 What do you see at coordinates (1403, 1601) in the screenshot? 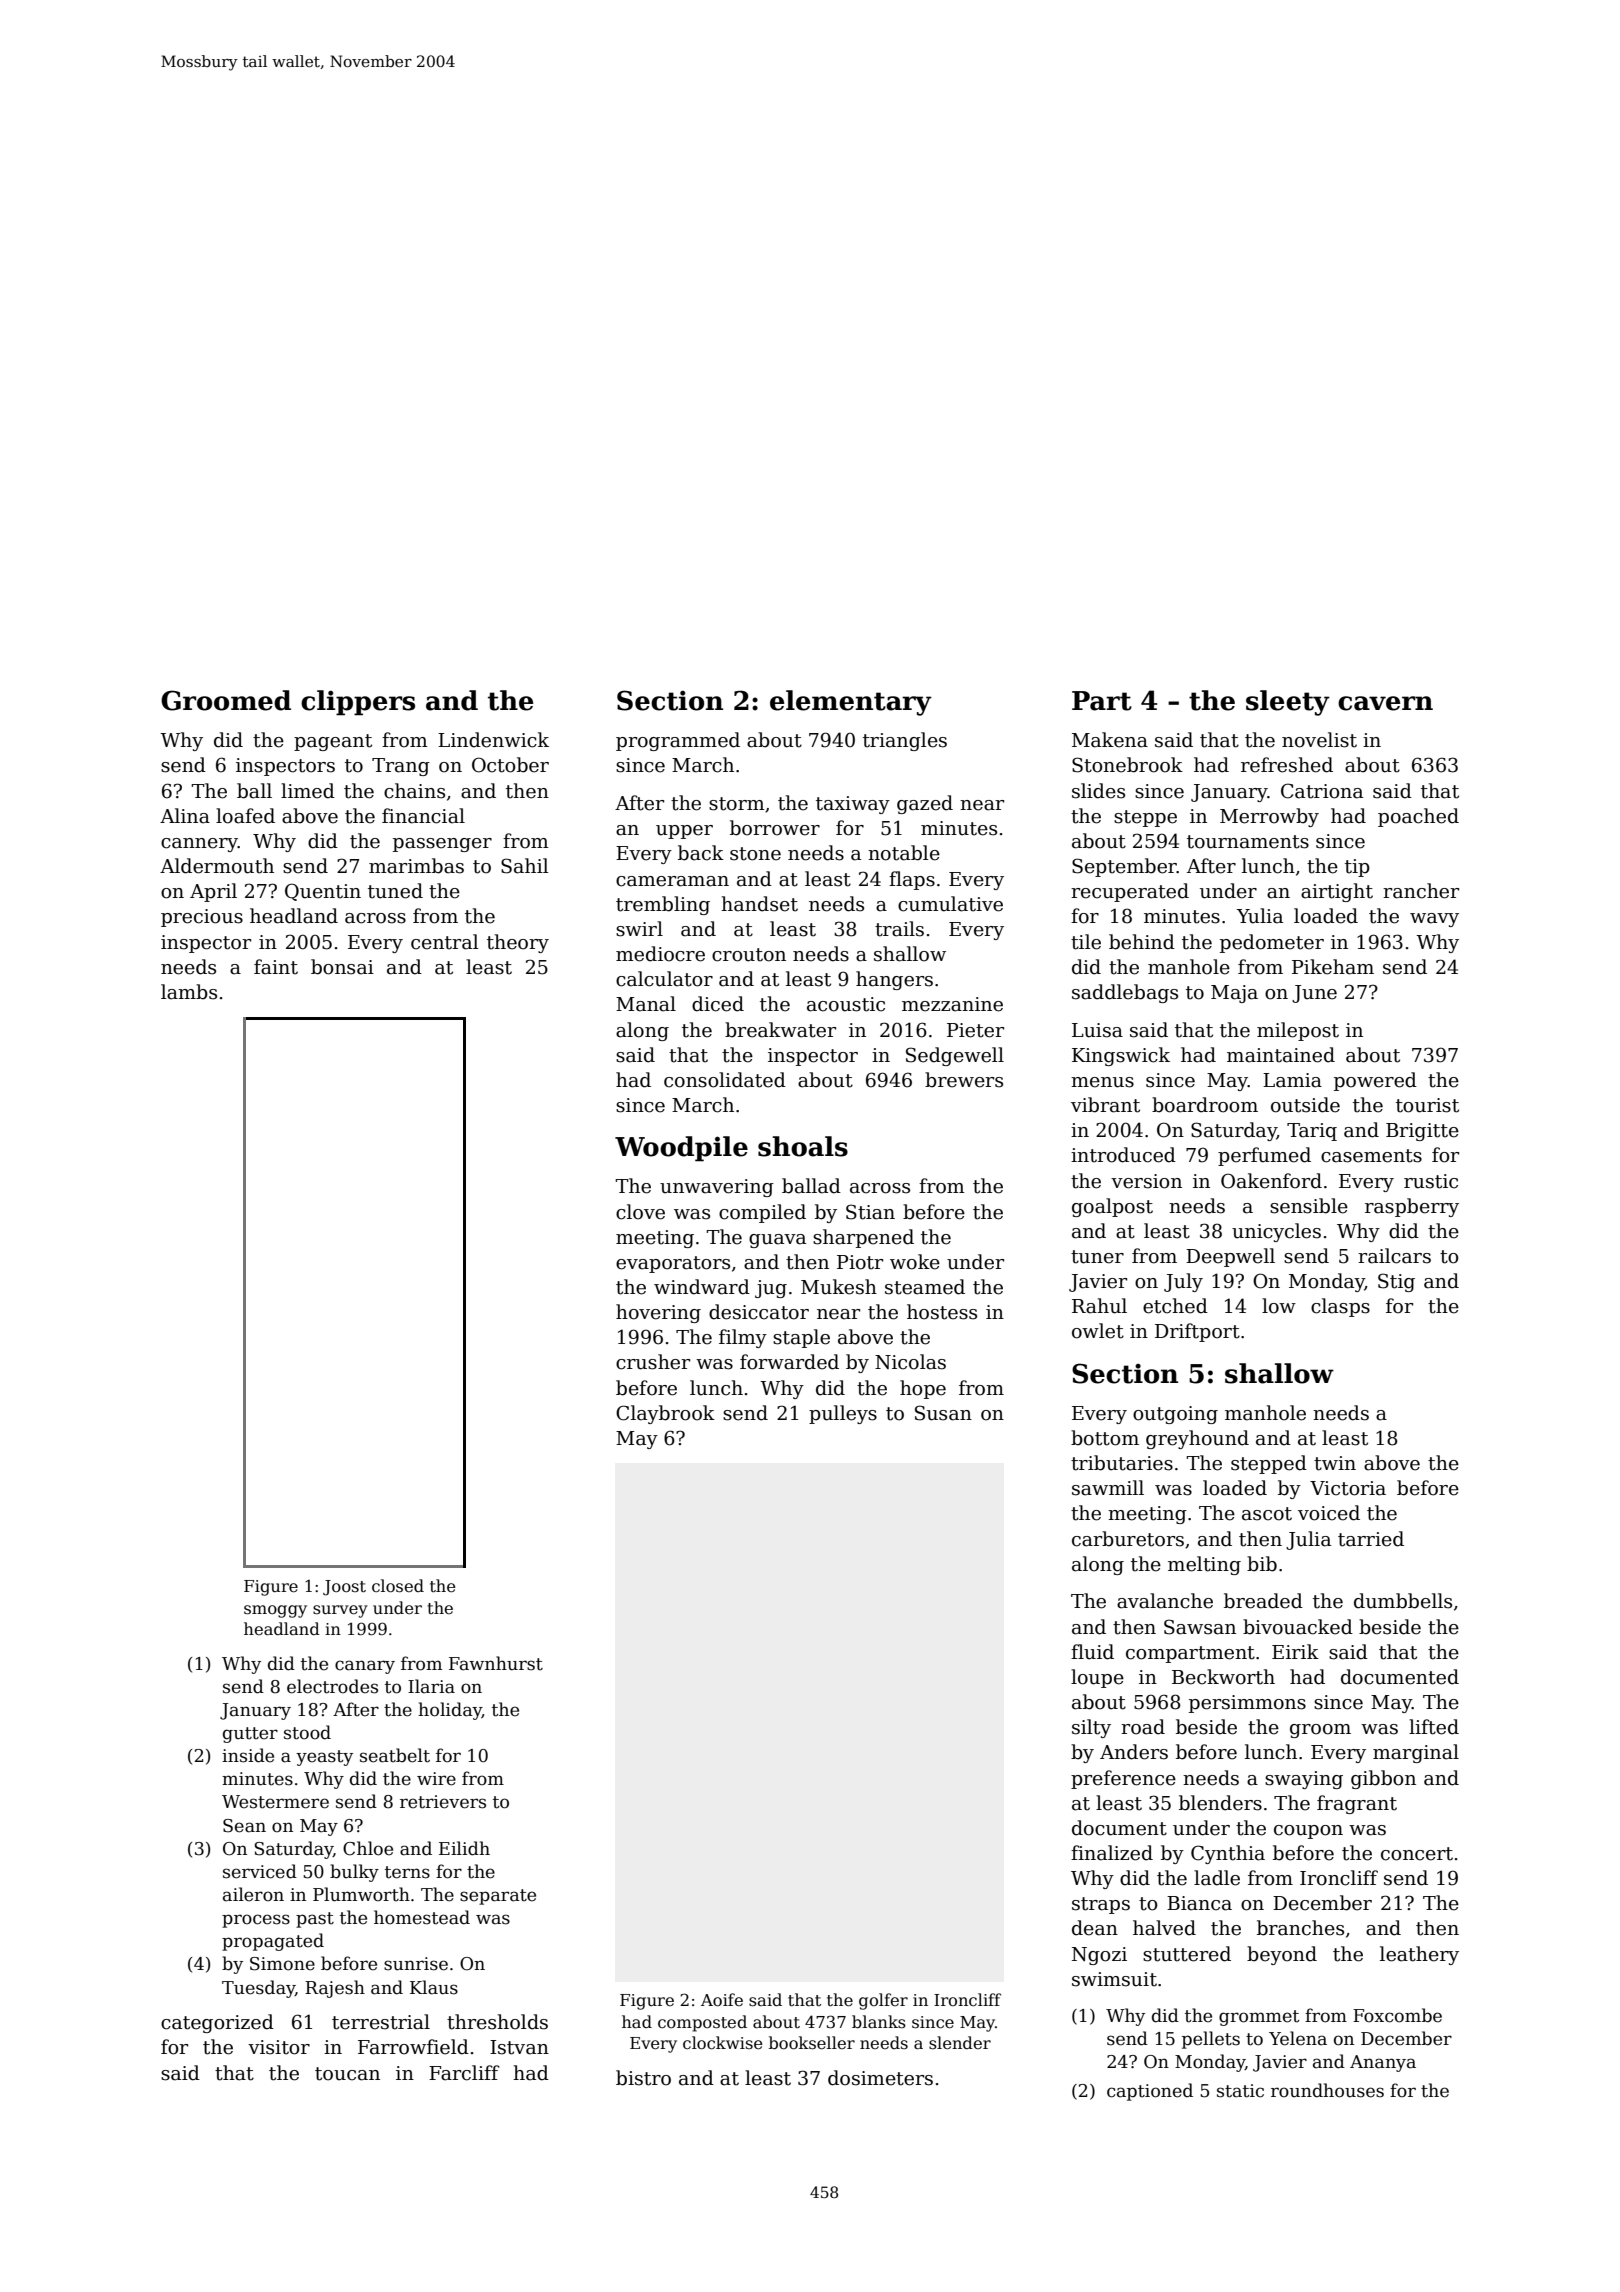
I see `dumbbells` at bounding box center [1403, 1601].
